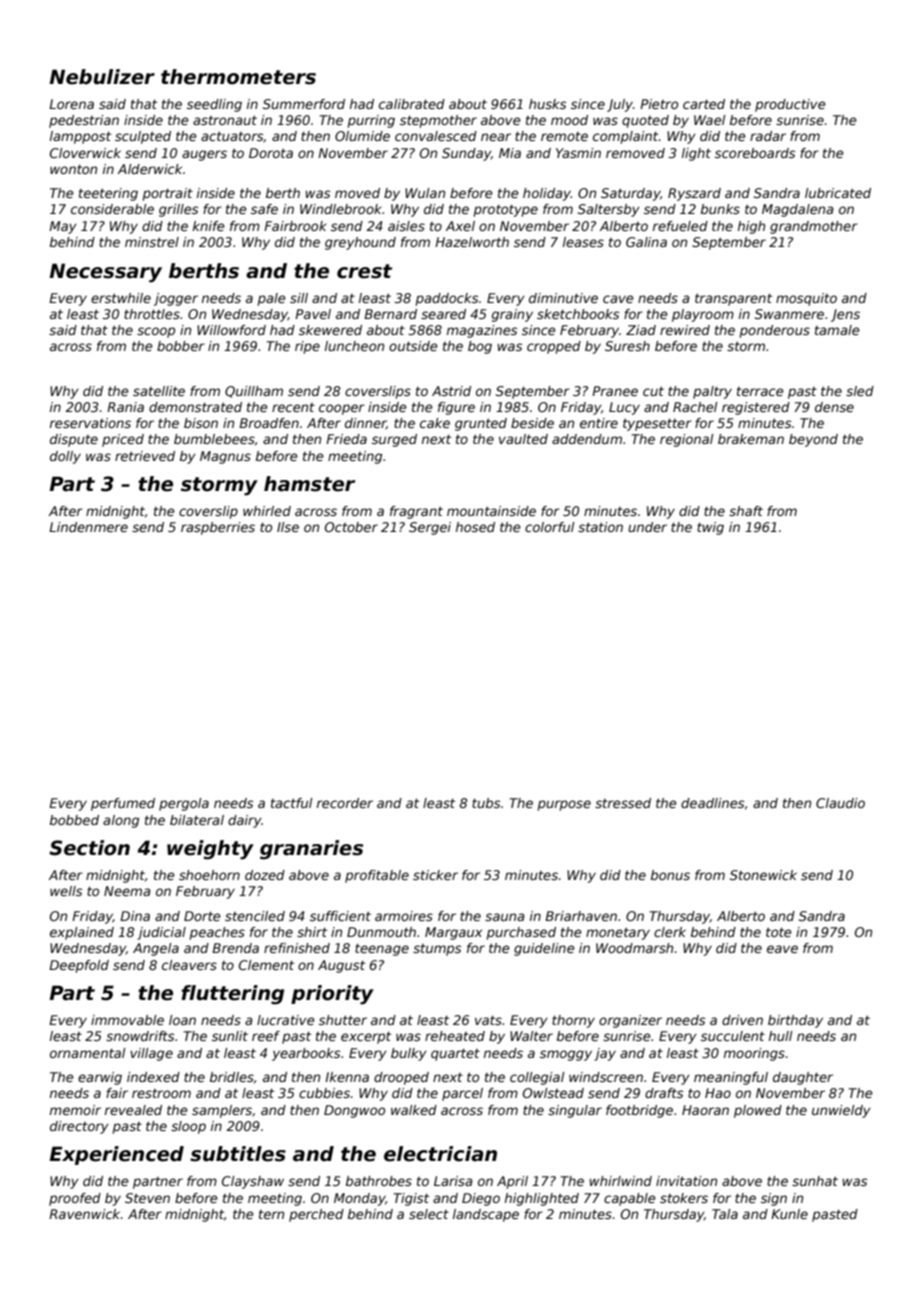  What do you see at coordinates (578, 153) in the document?
I see `Yasmin` at bounding box center [578, 153].
